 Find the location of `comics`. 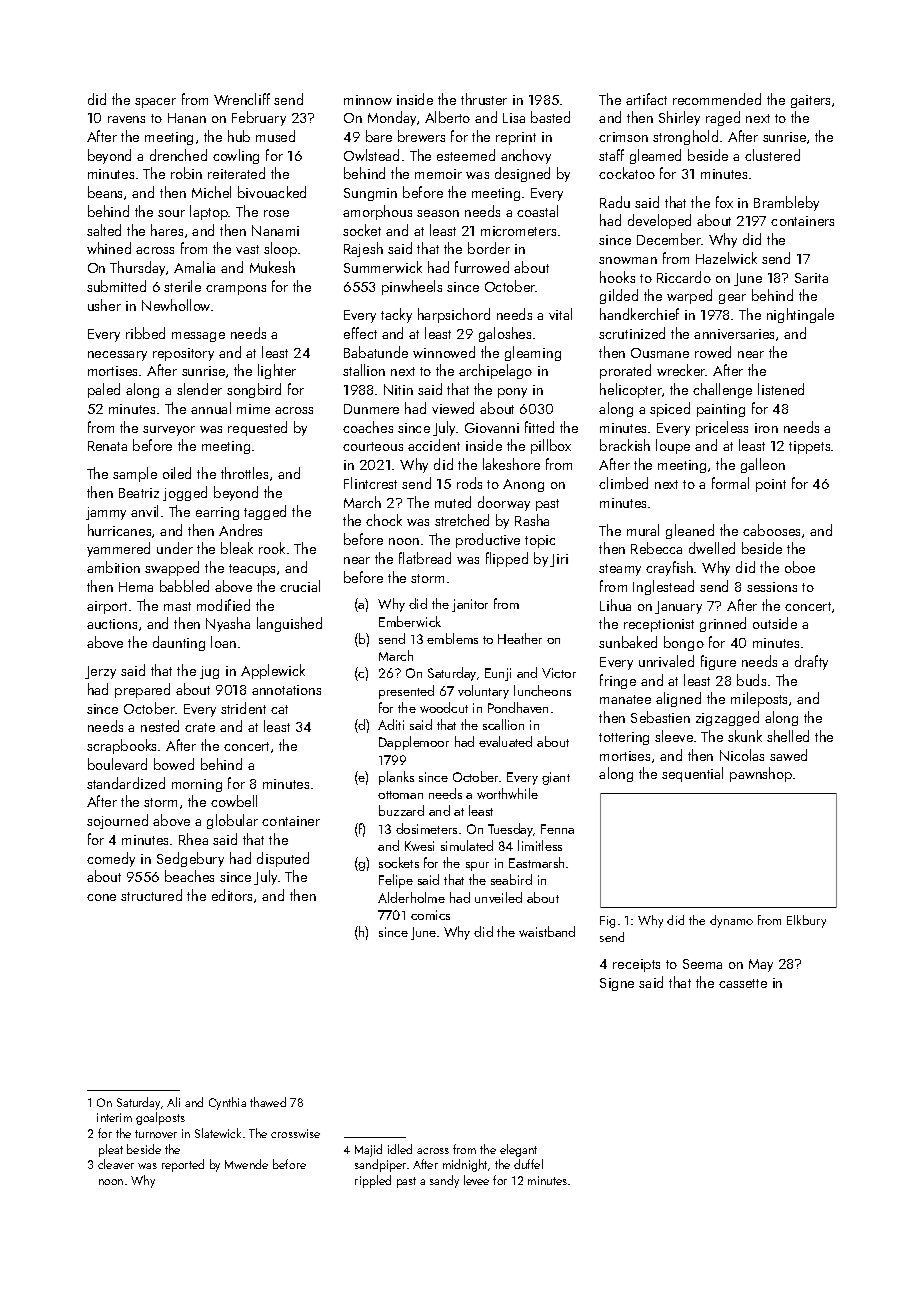

comics is located at coordinates (430, 915).
